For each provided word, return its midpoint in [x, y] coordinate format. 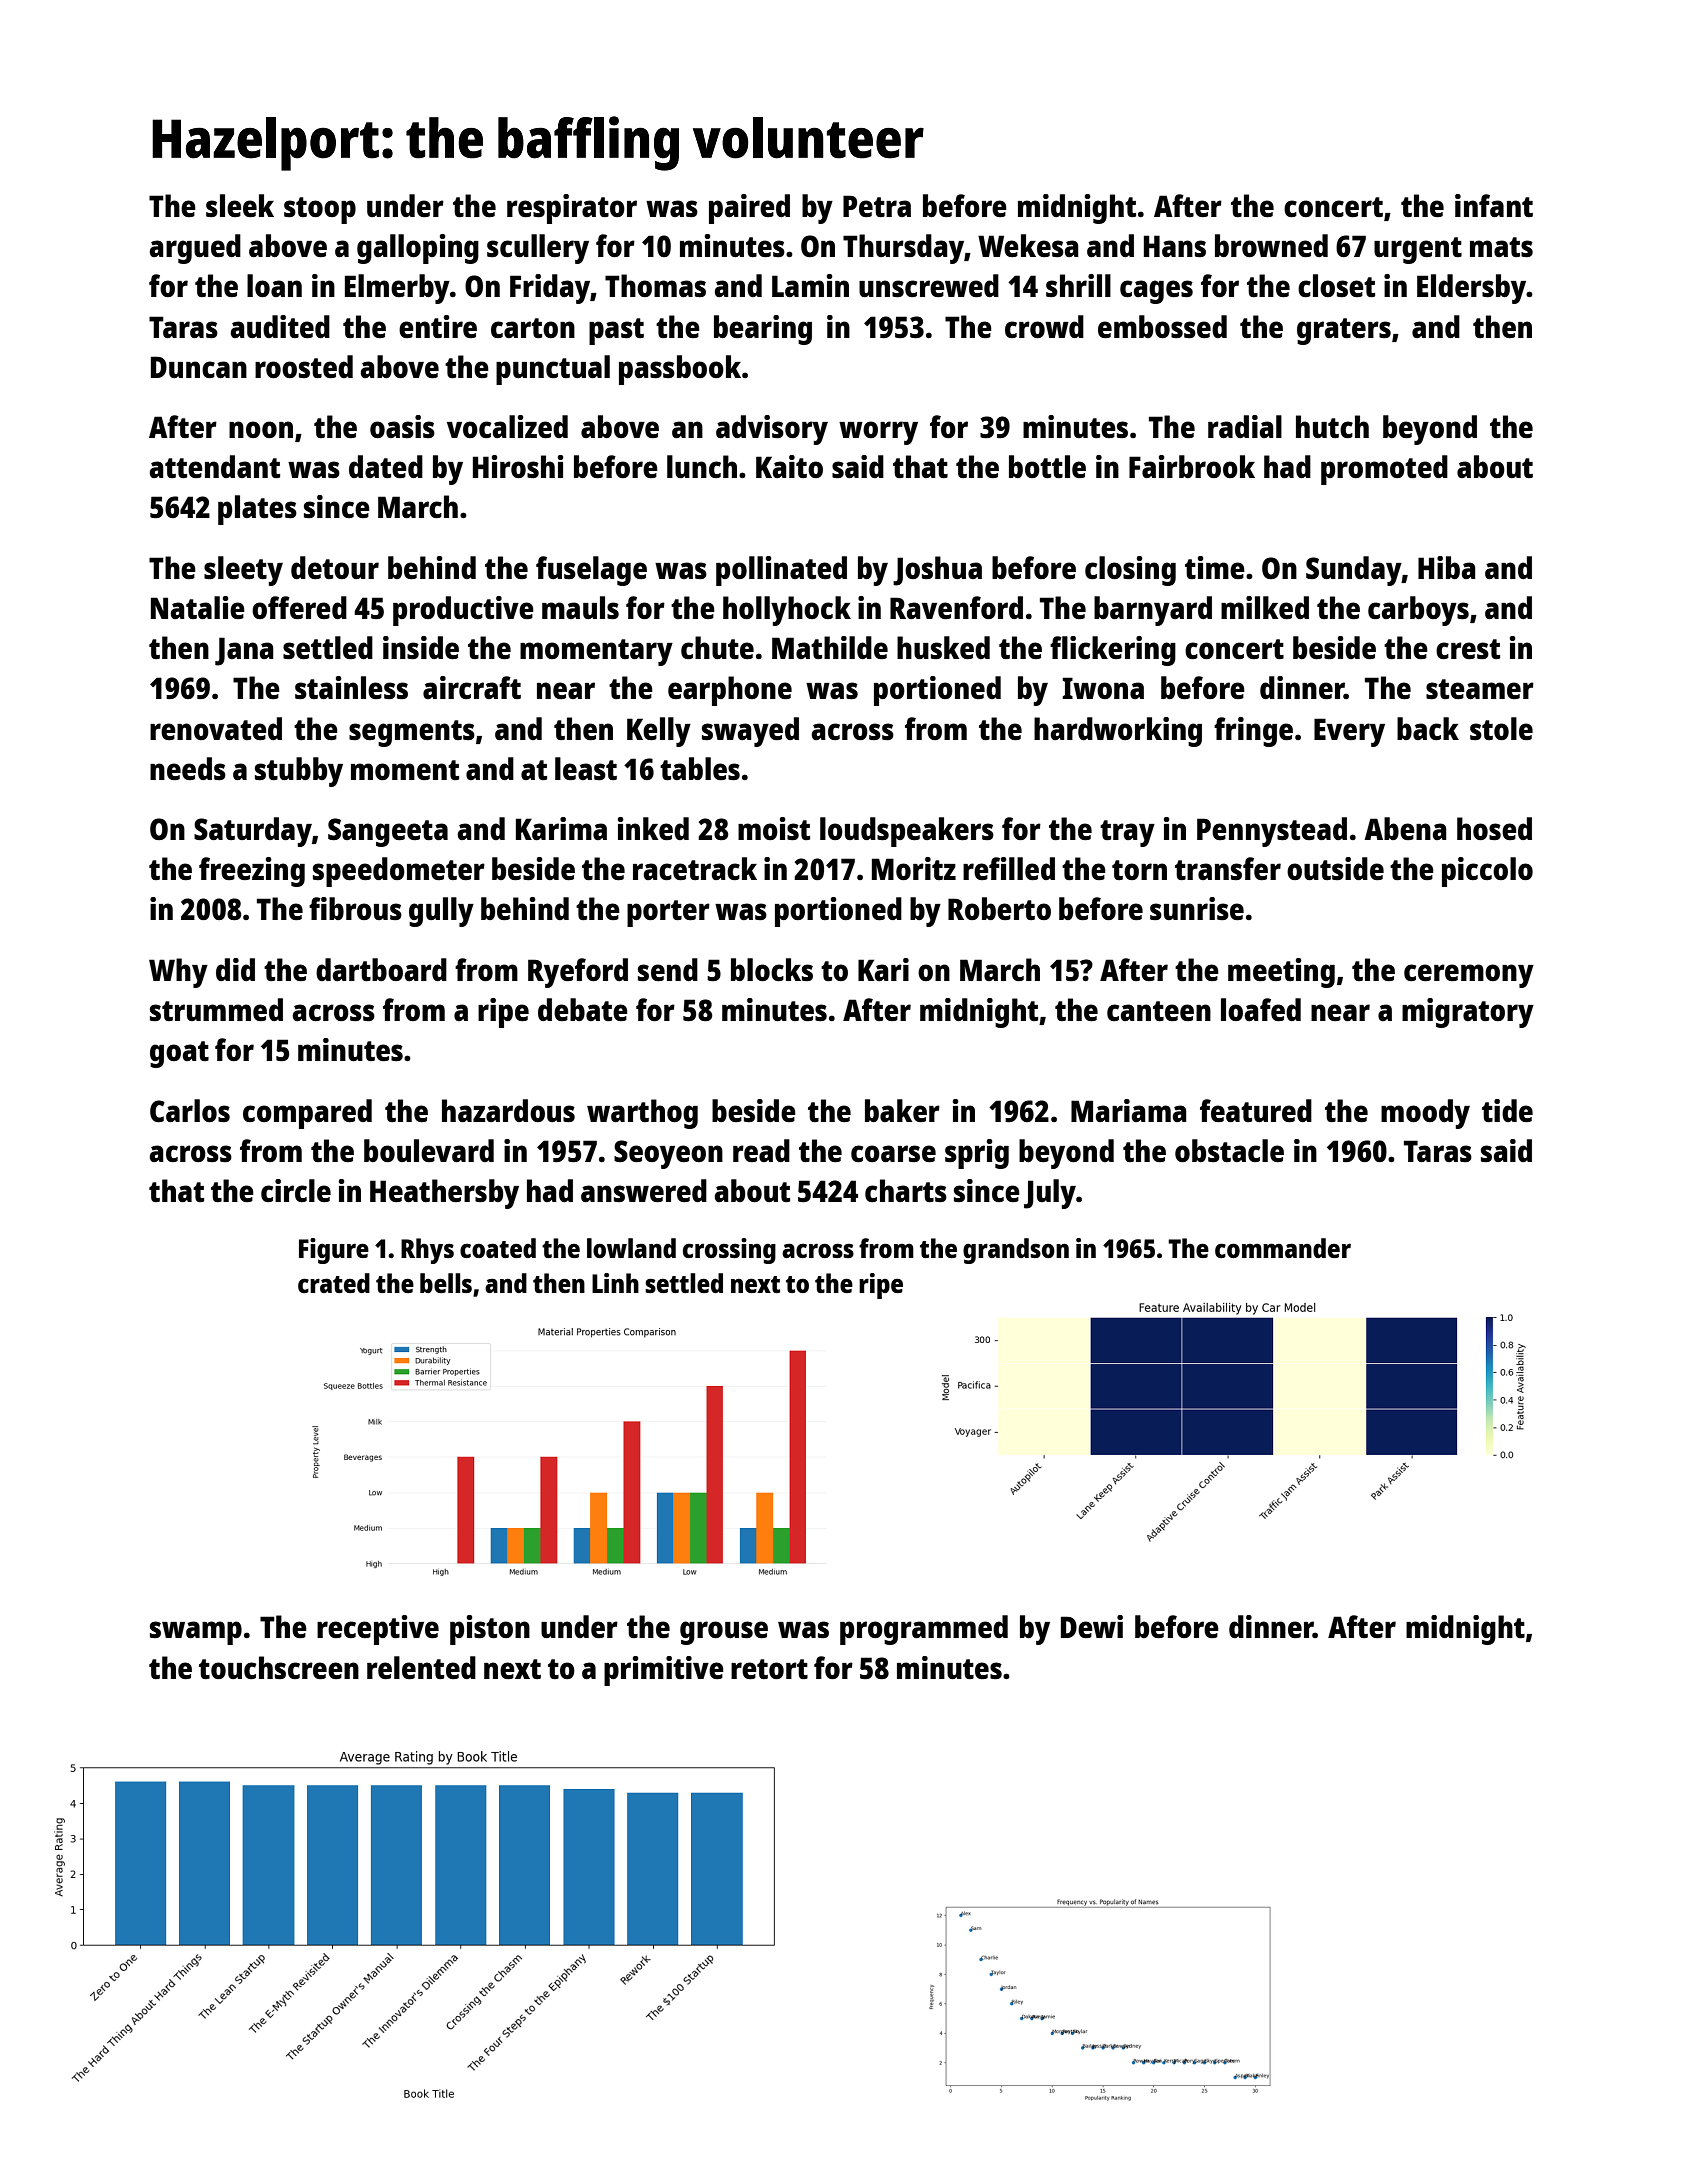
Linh [615, 1283]
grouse [724, 1633]
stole [1501, 729]
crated [334, 1283]
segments [412, 733]
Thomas [655, 285]
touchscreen [279, 1667]
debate [583, 1009]
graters [1344, 331]
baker [902, 1110]
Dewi [1092, 1626]
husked [943, 647]
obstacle [1229, 1151]
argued [195, 249]
